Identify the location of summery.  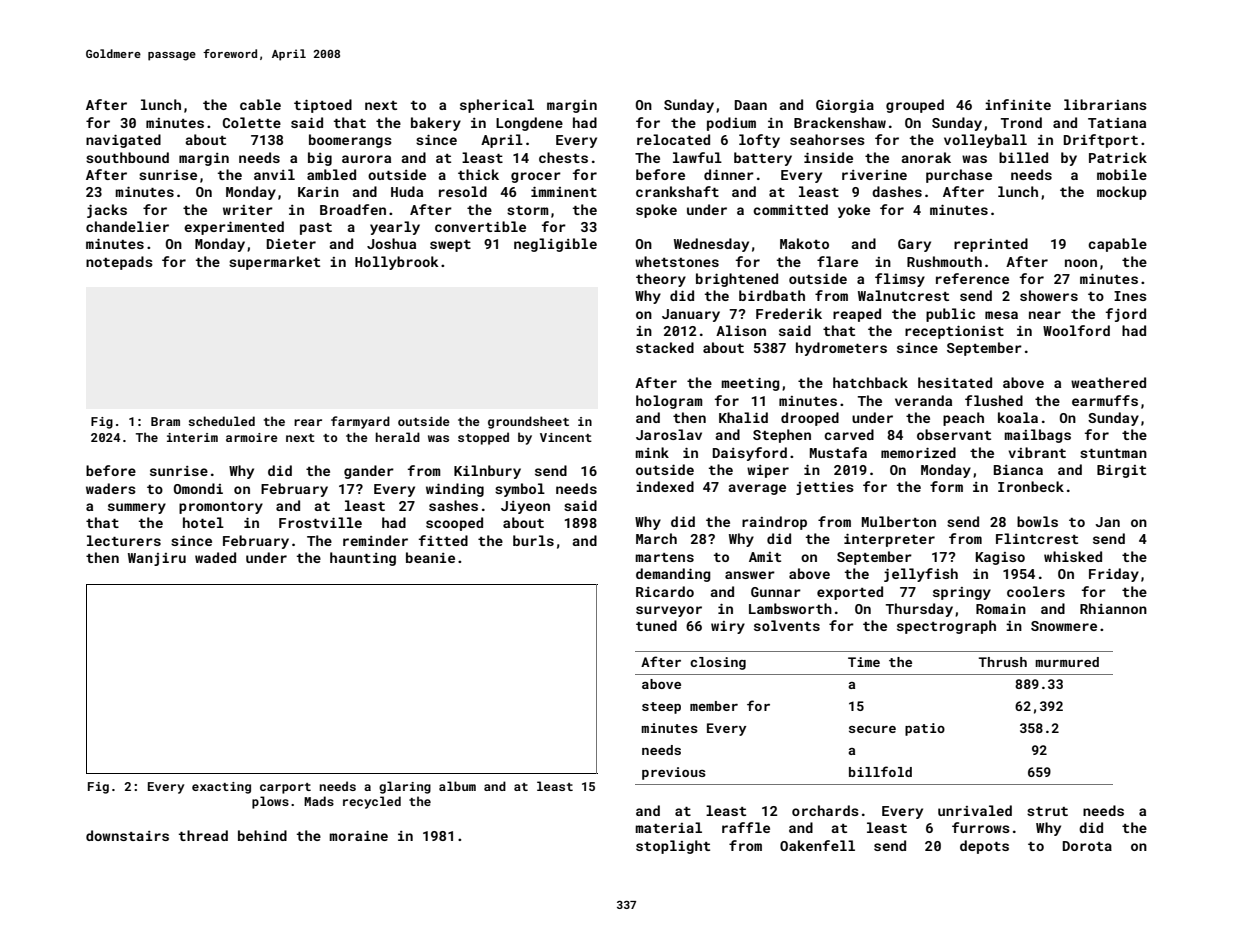
(137, 508).
